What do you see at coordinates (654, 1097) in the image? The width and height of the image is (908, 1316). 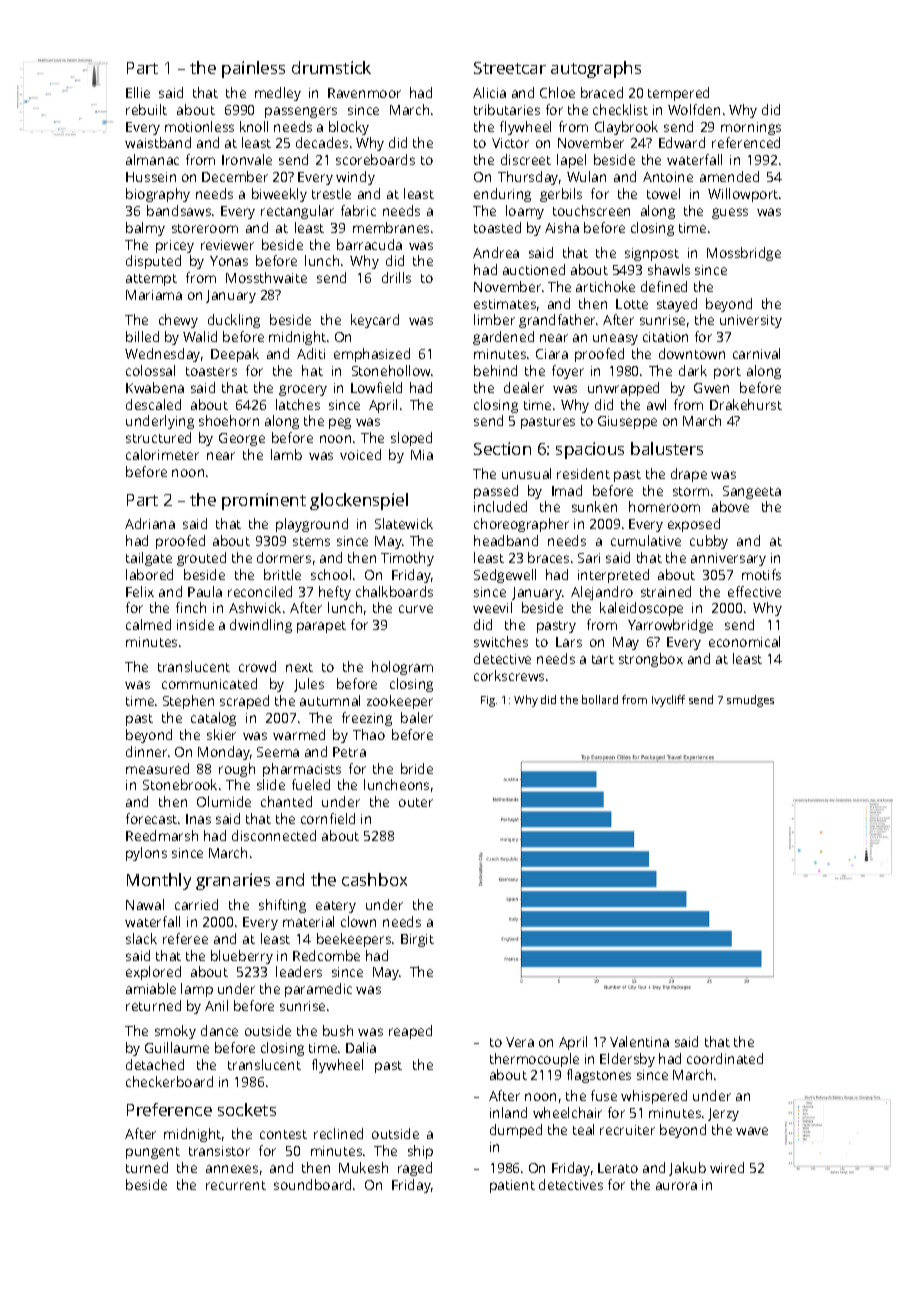 I see `whispered` at bounding box center [654, 1097].
